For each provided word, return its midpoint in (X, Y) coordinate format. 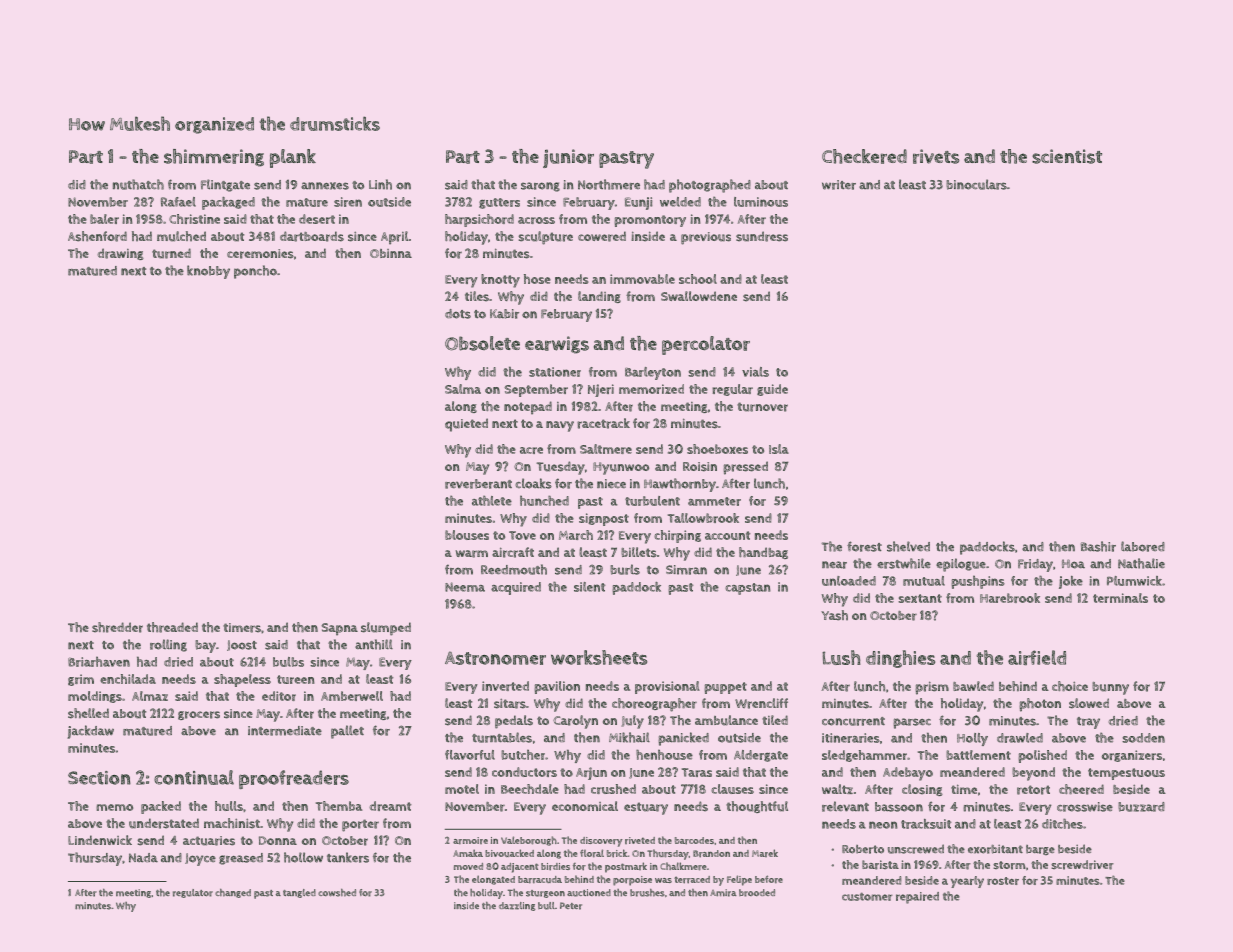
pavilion (557, 687)
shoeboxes (717, 449)
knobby (208, 272)
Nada (143, 858)
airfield (1037, 657)
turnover (762, 407)
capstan (747, 589)
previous (706, 238)
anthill (374, 644)
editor (279, 696)
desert (317, 219)
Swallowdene (699, 296)
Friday (1035, 565)
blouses (467, 535)
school (698, 279)
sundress (762, 236)
